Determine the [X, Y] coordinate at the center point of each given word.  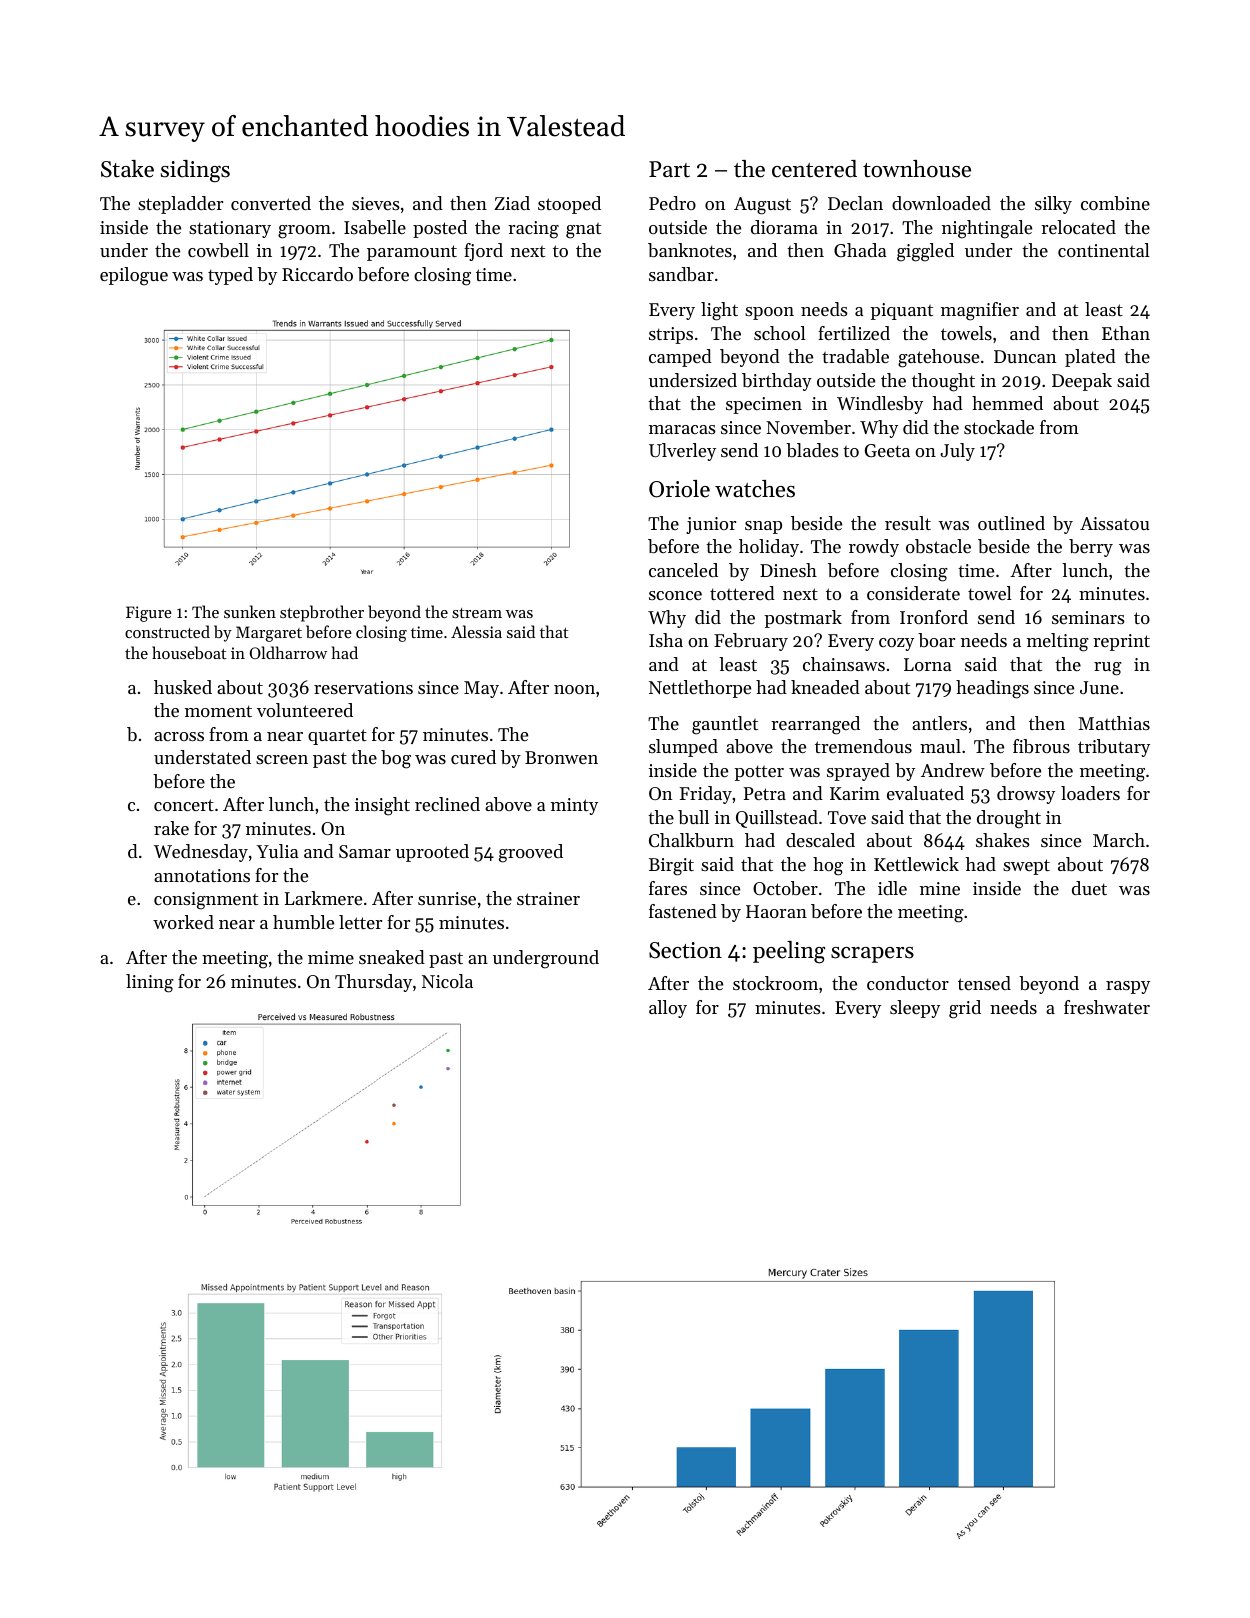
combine [1115, 203]
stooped [569, 205]
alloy [668, 1009]
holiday [769, 548]
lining [150, 983]
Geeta [887, 450]
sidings [195, 171]
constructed [167, 631]
